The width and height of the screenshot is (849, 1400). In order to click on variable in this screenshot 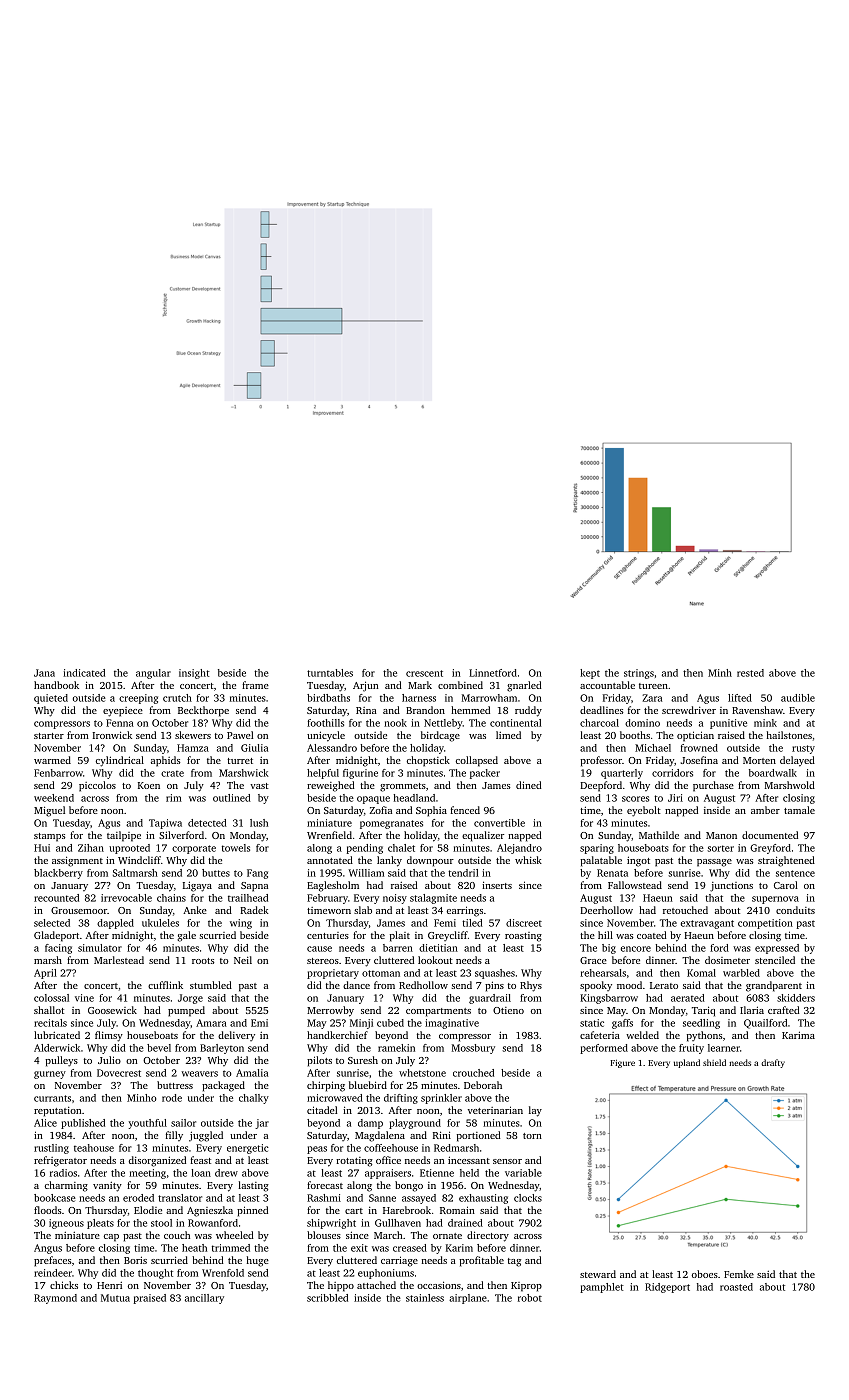, I will do `click(523, 1173)`.
